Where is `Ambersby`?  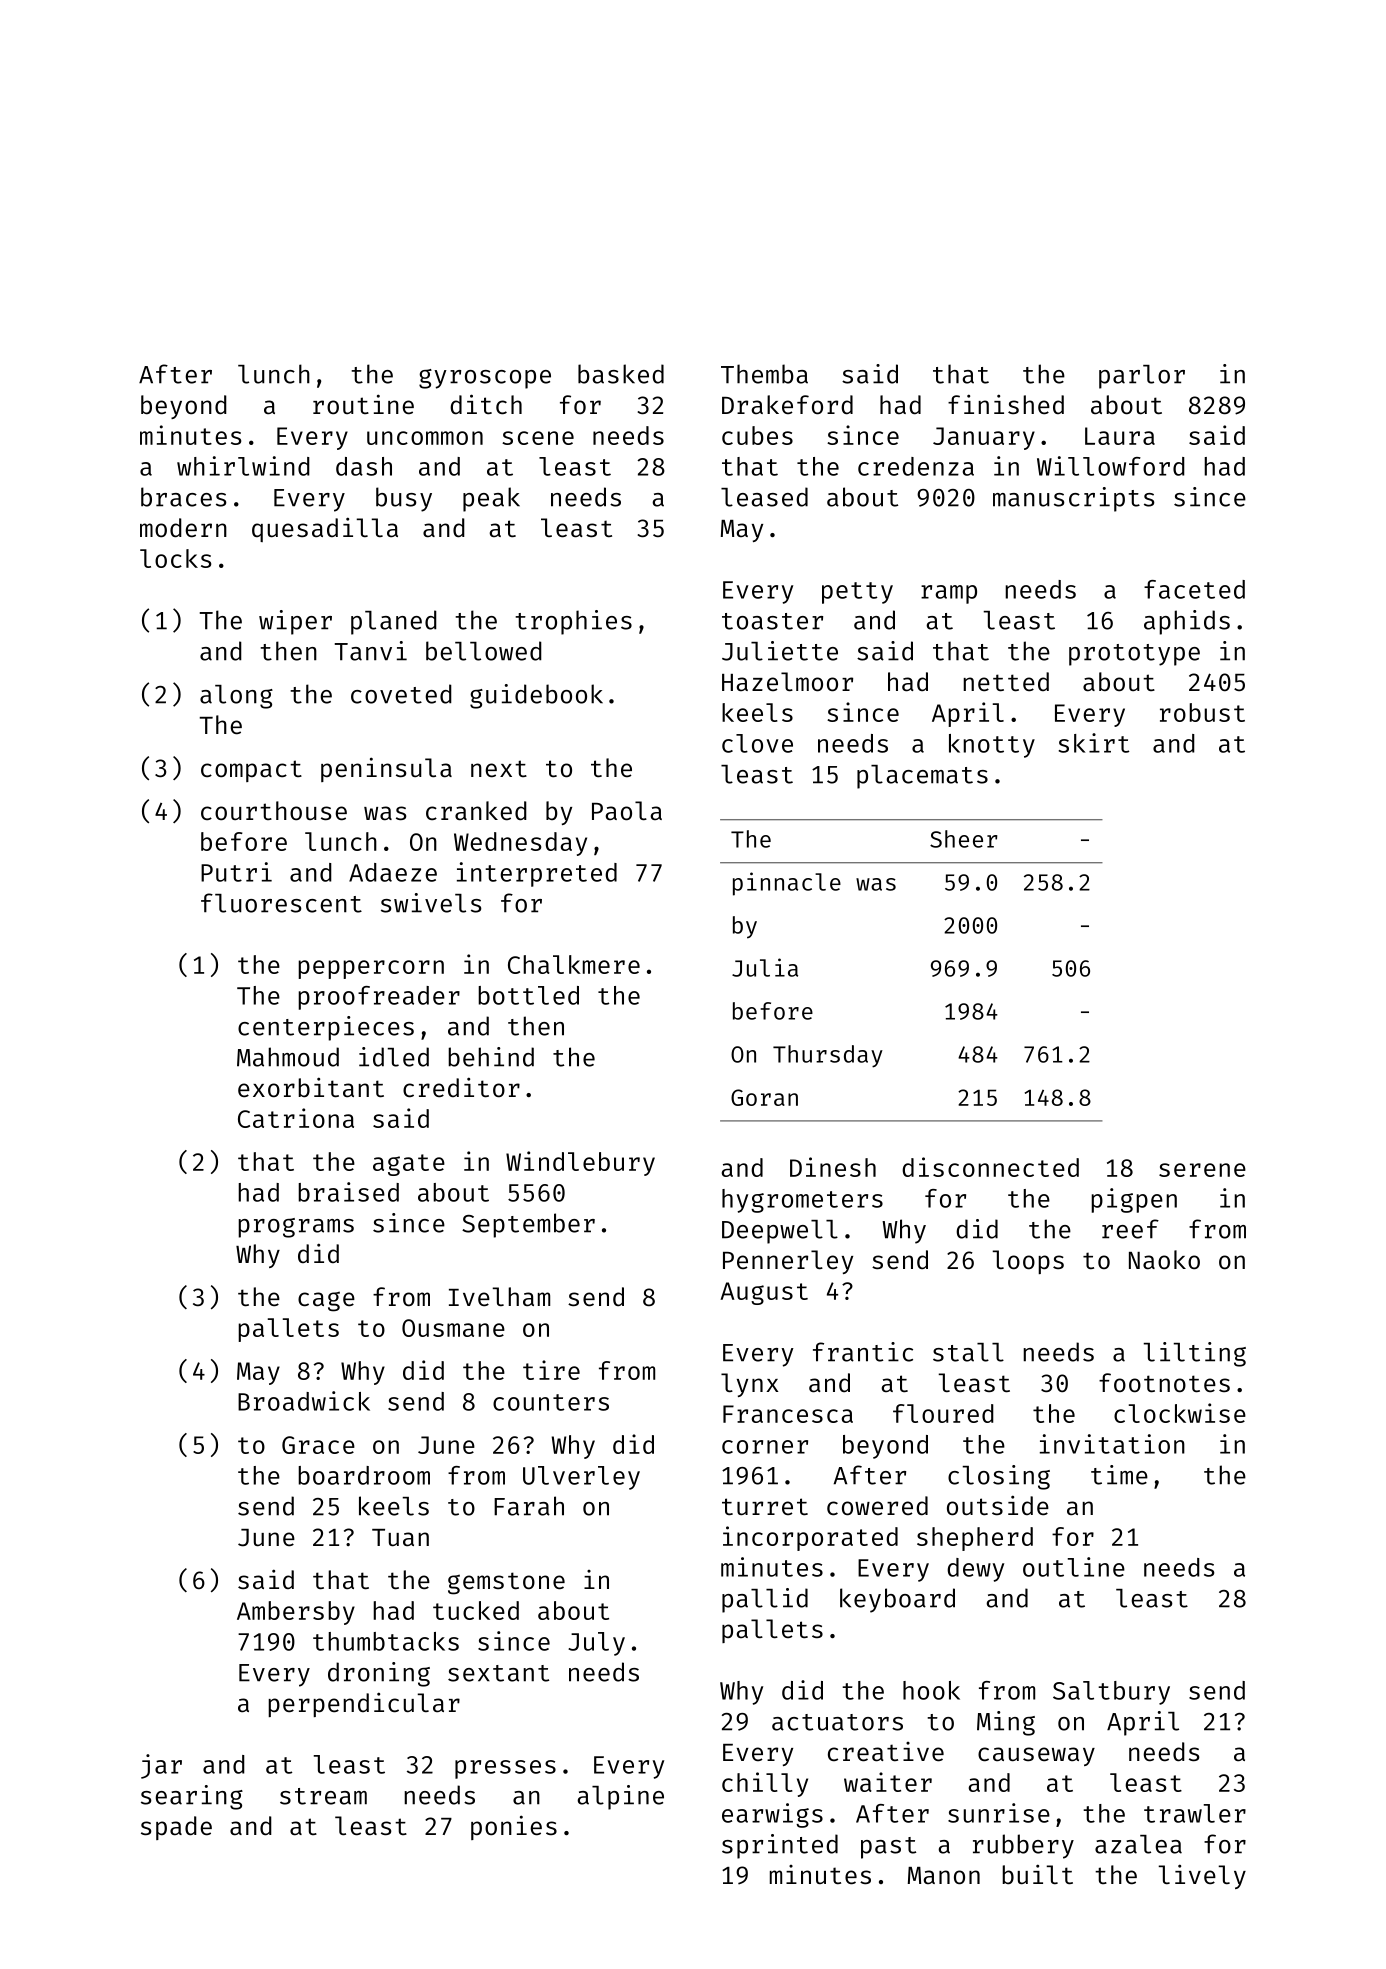
Ambersby is located at coordinates (296, 1613).
